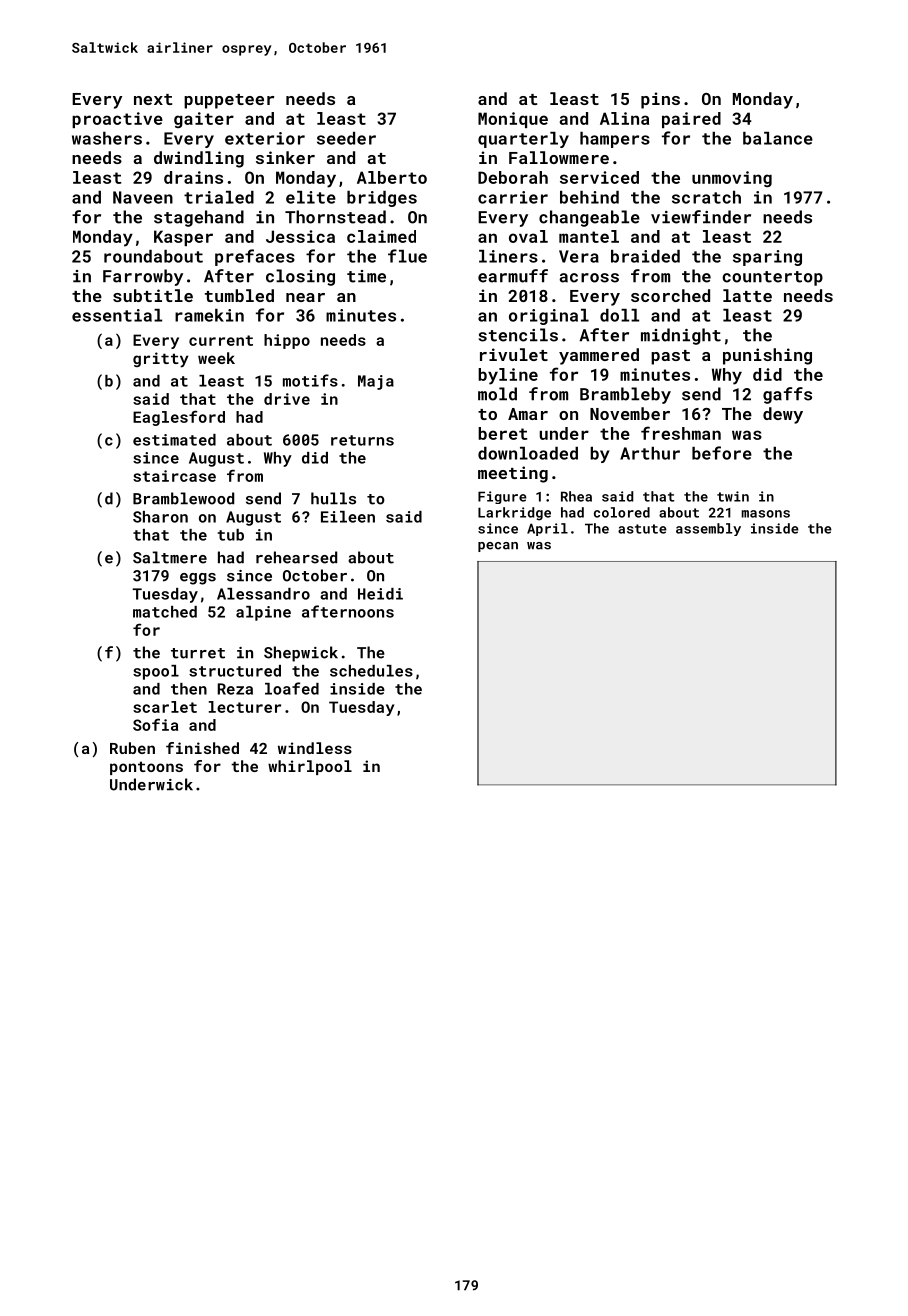 The height and width of the screenshot is (1316, 908). Describe the element at coordinates (514, 514) in the screenshot. I see `Larkridge` at that location.
